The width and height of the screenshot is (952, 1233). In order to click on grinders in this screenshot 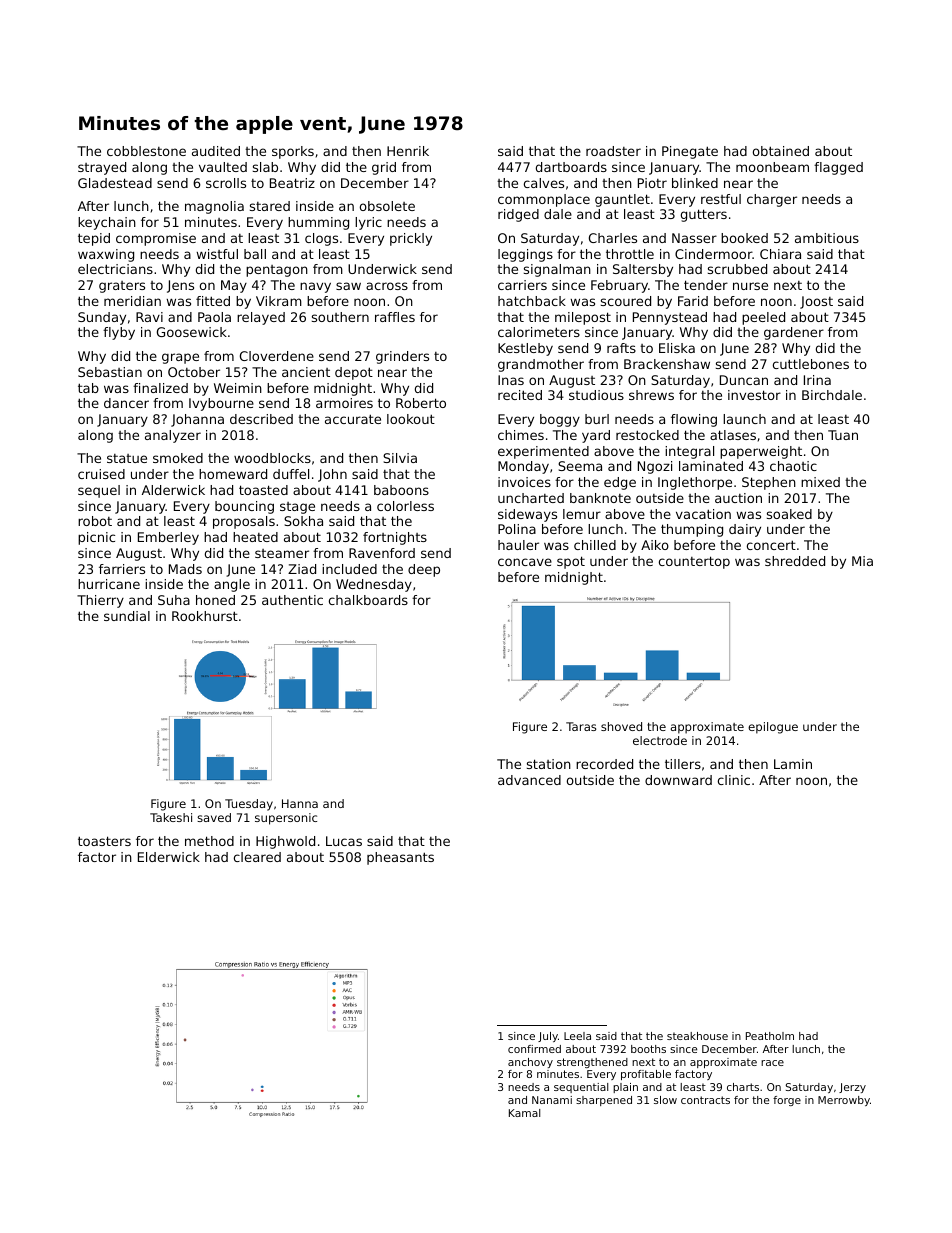, I will do `click(402, 357)`.
